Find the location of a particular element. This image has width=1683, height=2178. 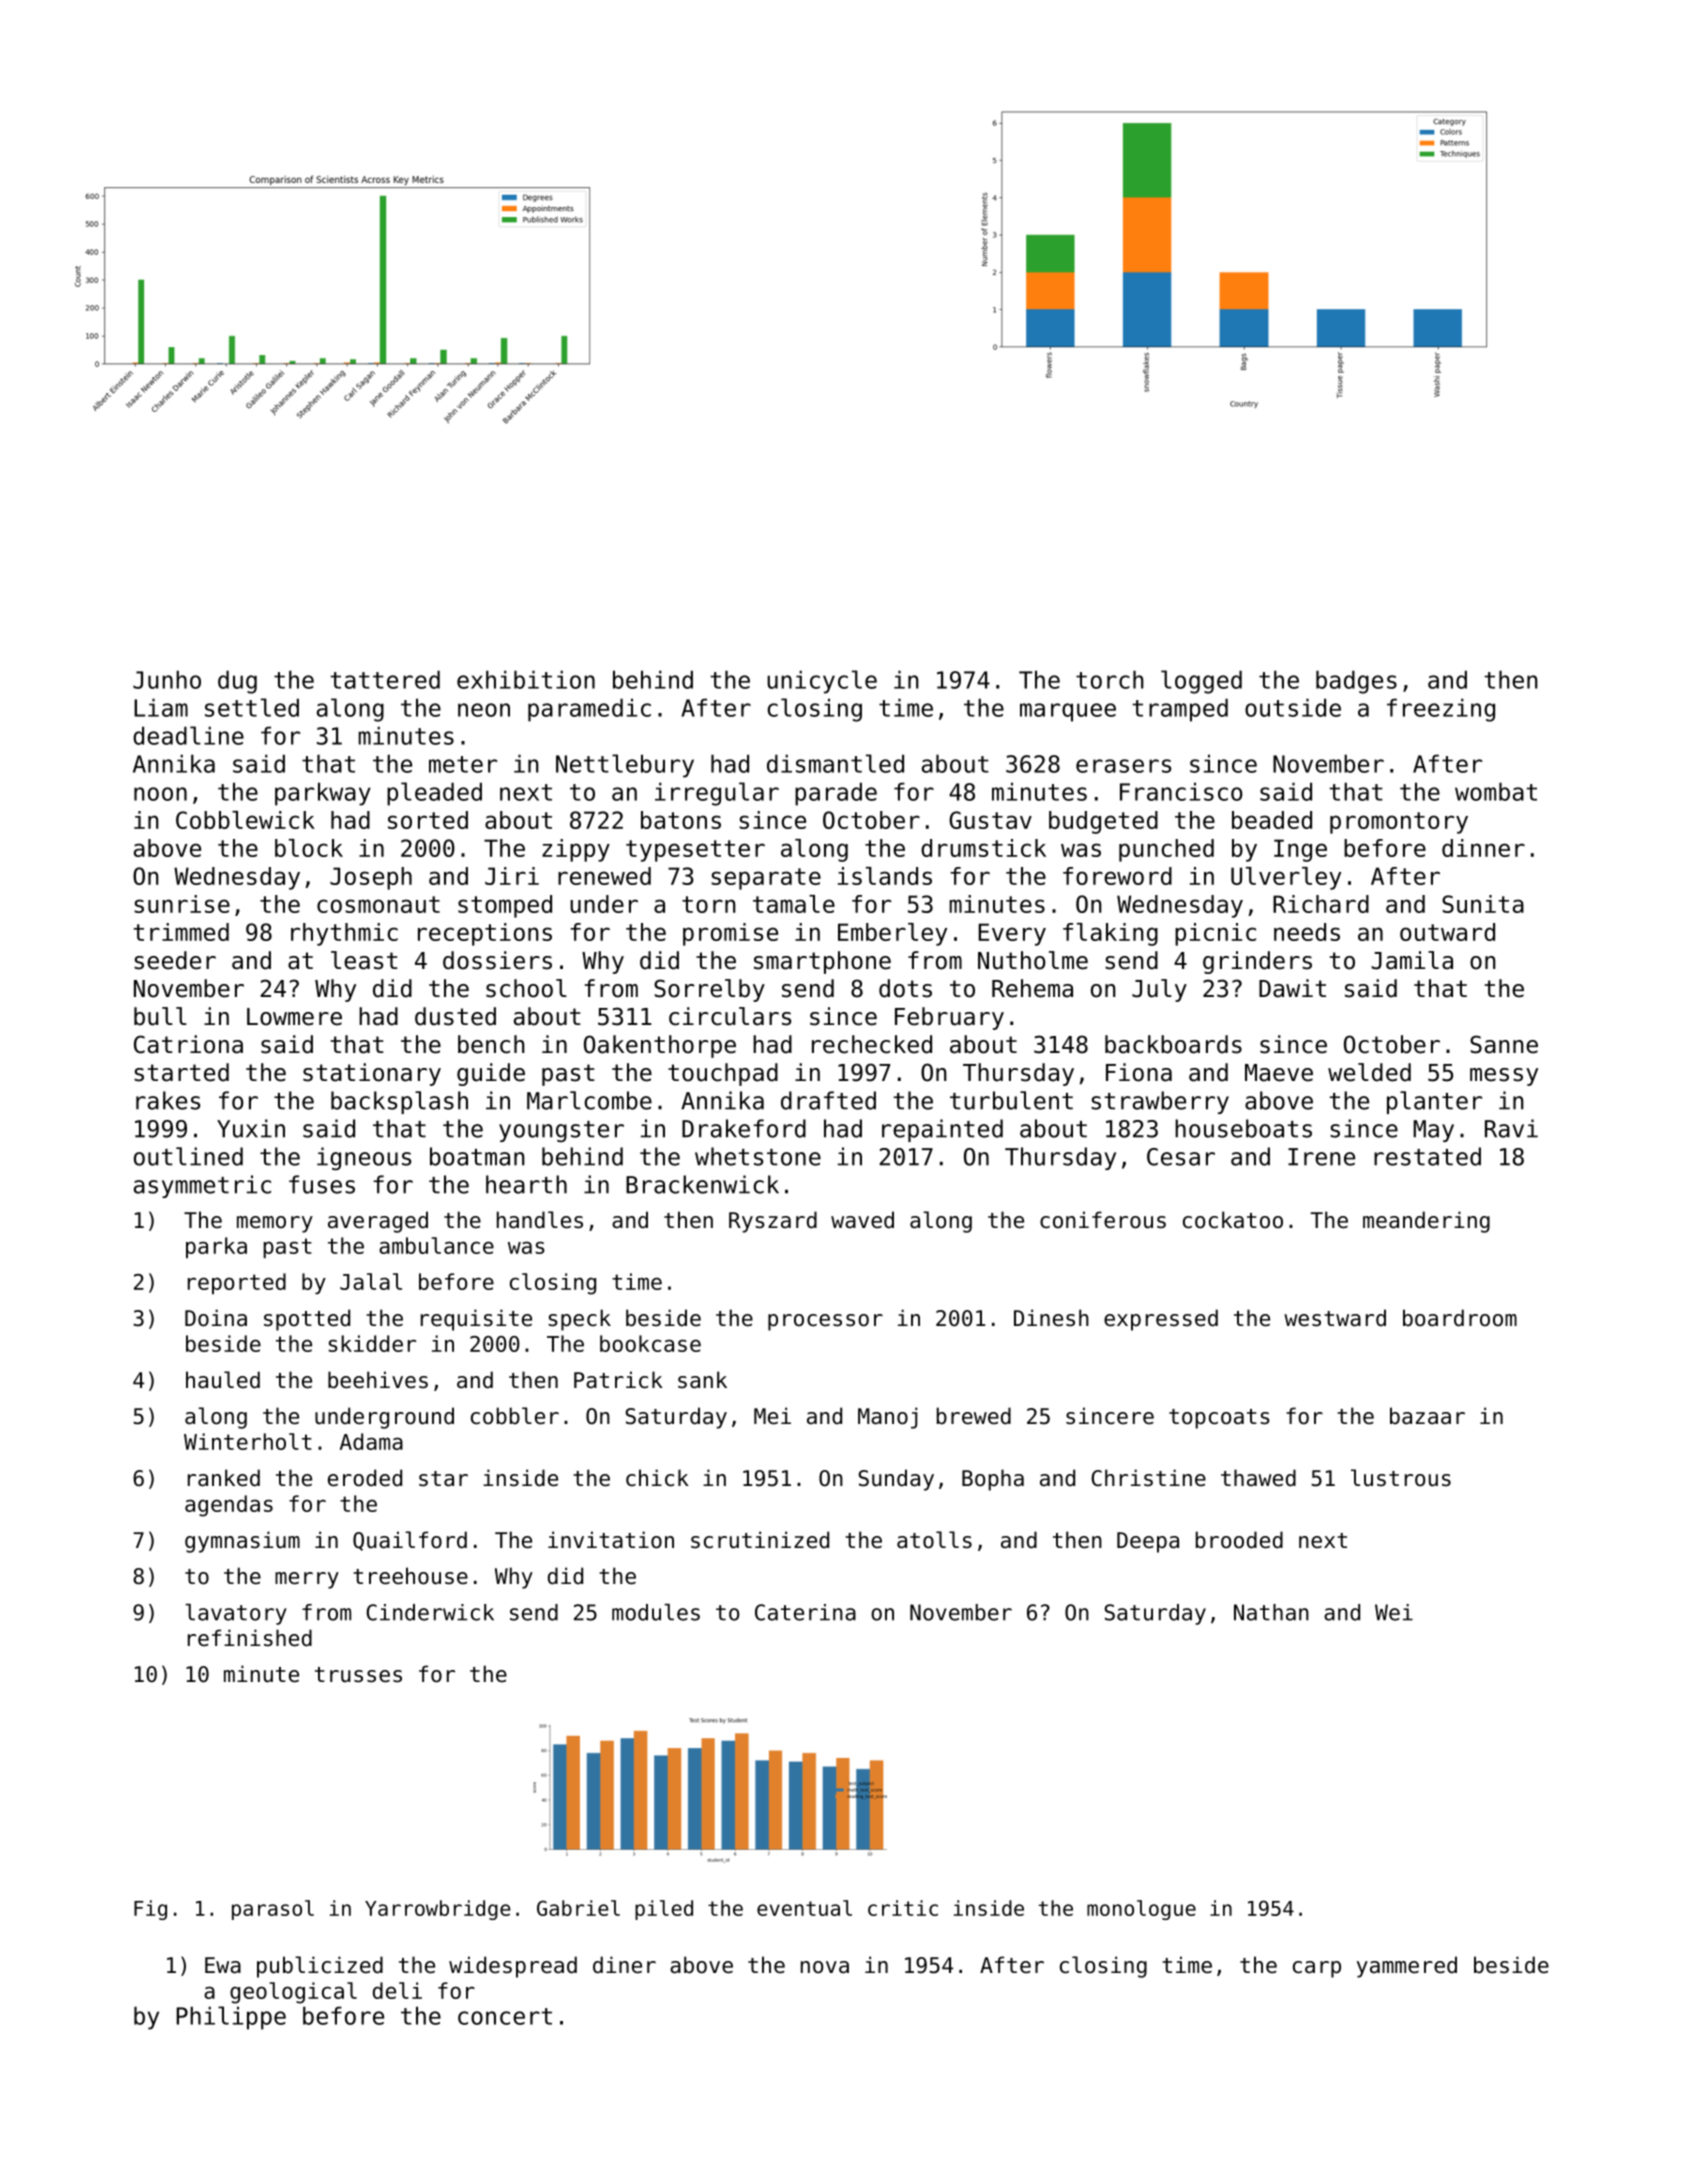

Nathan is located at coordinates (1271, 1612).
